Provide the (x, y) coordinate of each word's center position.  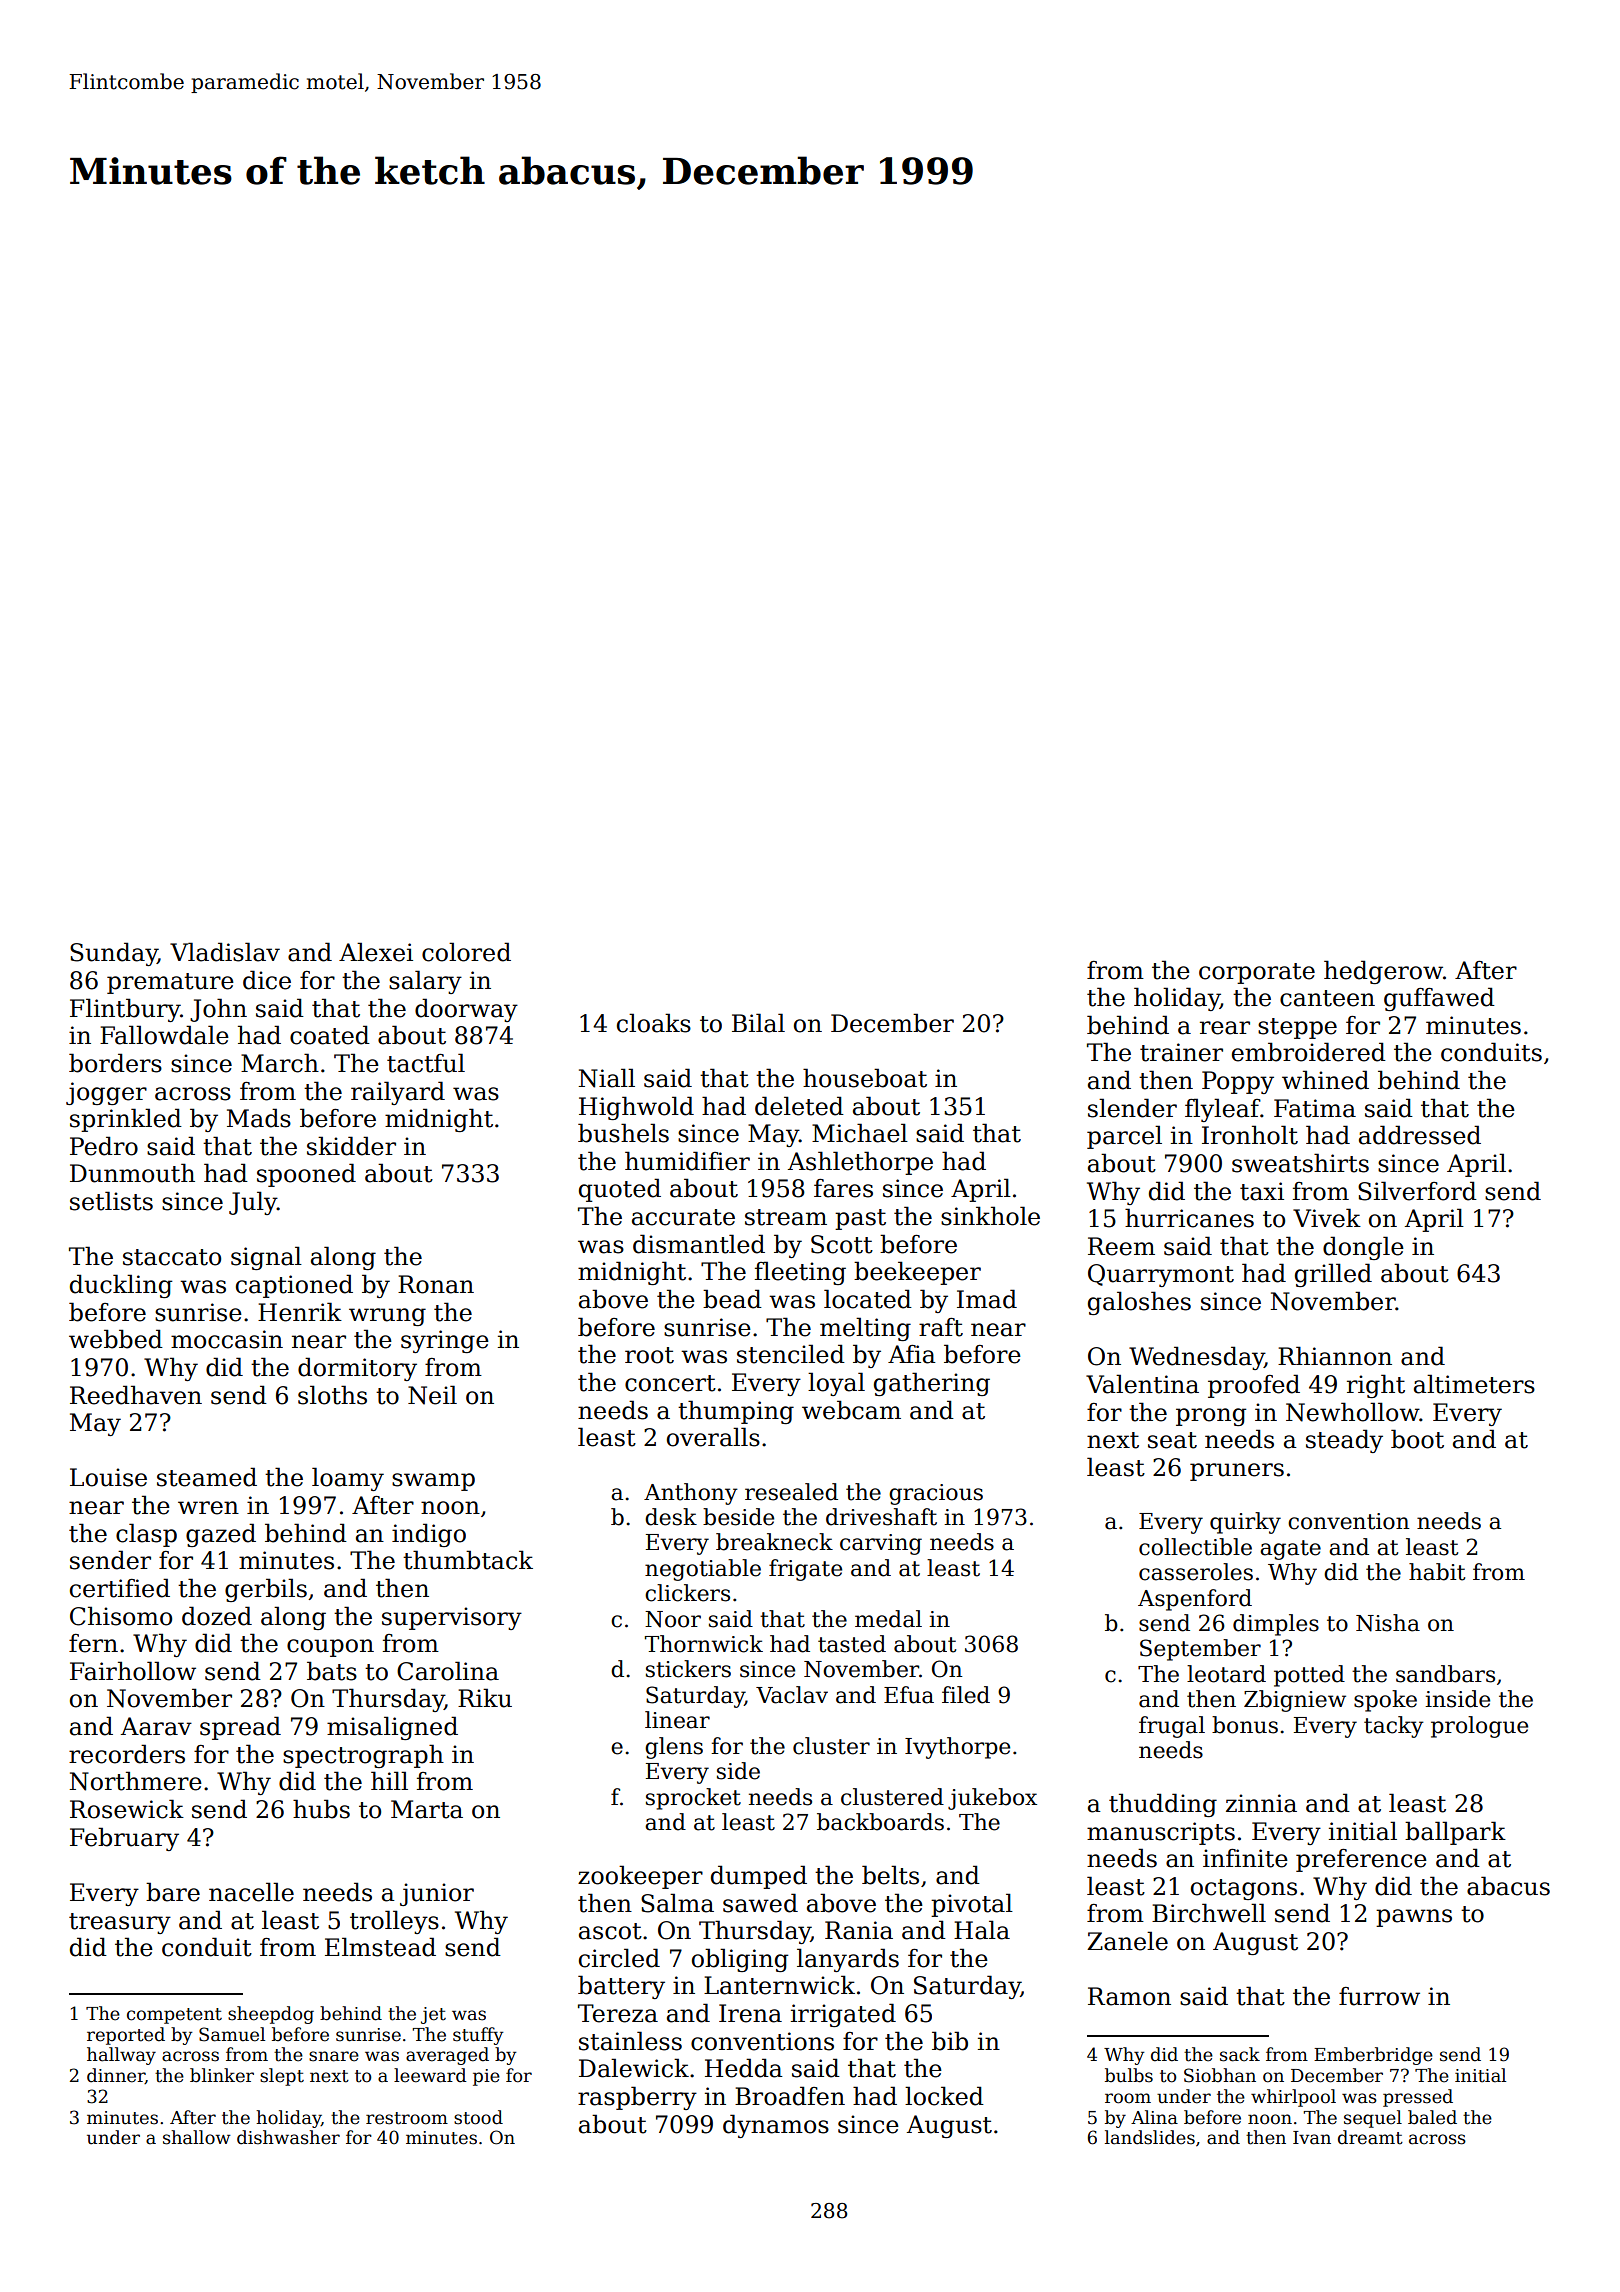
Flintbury (125, 1010)
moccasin (227, 1339)
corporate (1257, 973)
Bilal (758, 1023)
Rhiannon (1335, 1356)
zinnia (1261, 1803)
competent (174, 2016)
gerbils (266, 1590)
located (868, 1299)
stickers (688, 1669)
